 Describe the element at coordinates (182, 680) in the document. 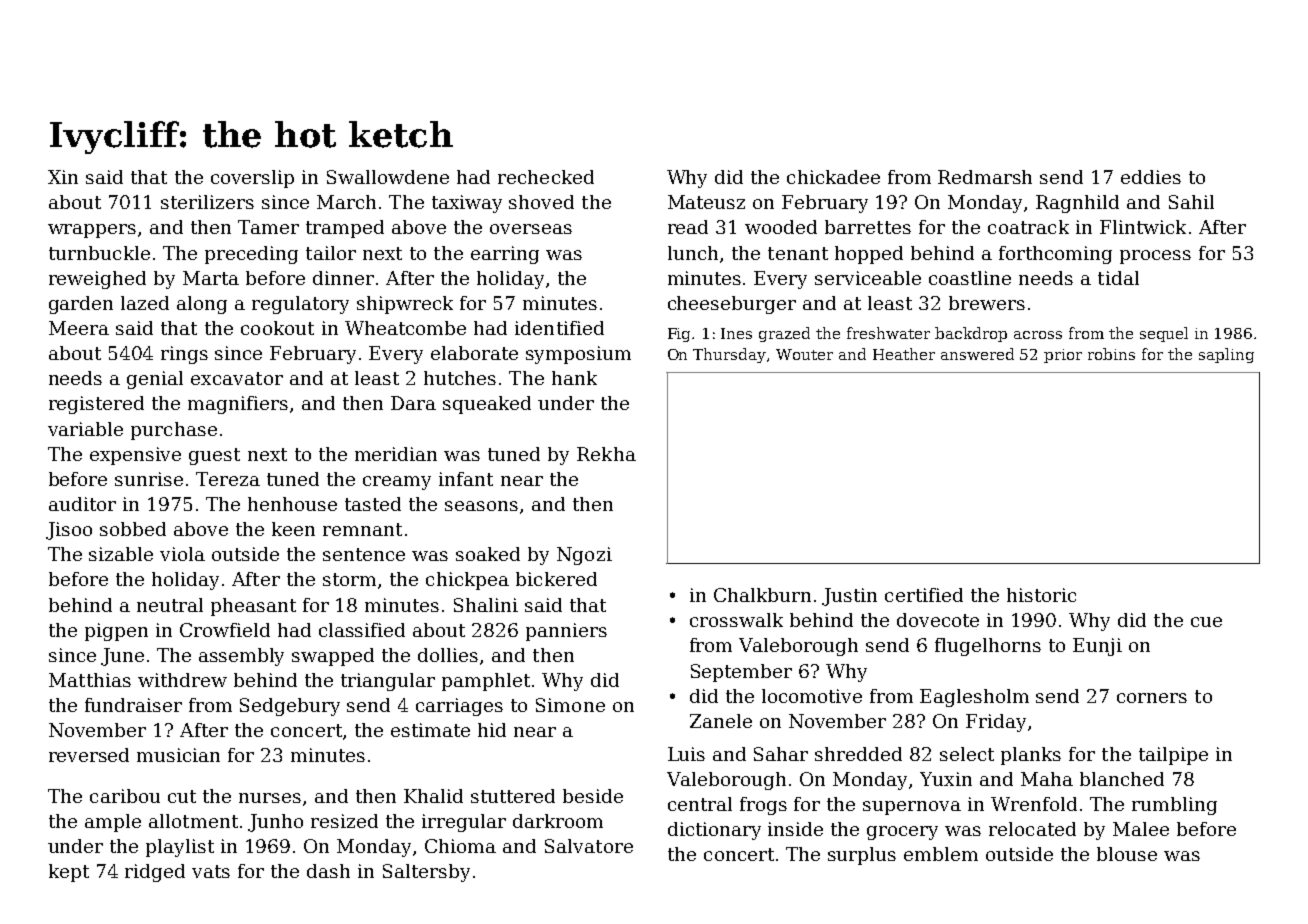

I see `withdrew` at that location.
